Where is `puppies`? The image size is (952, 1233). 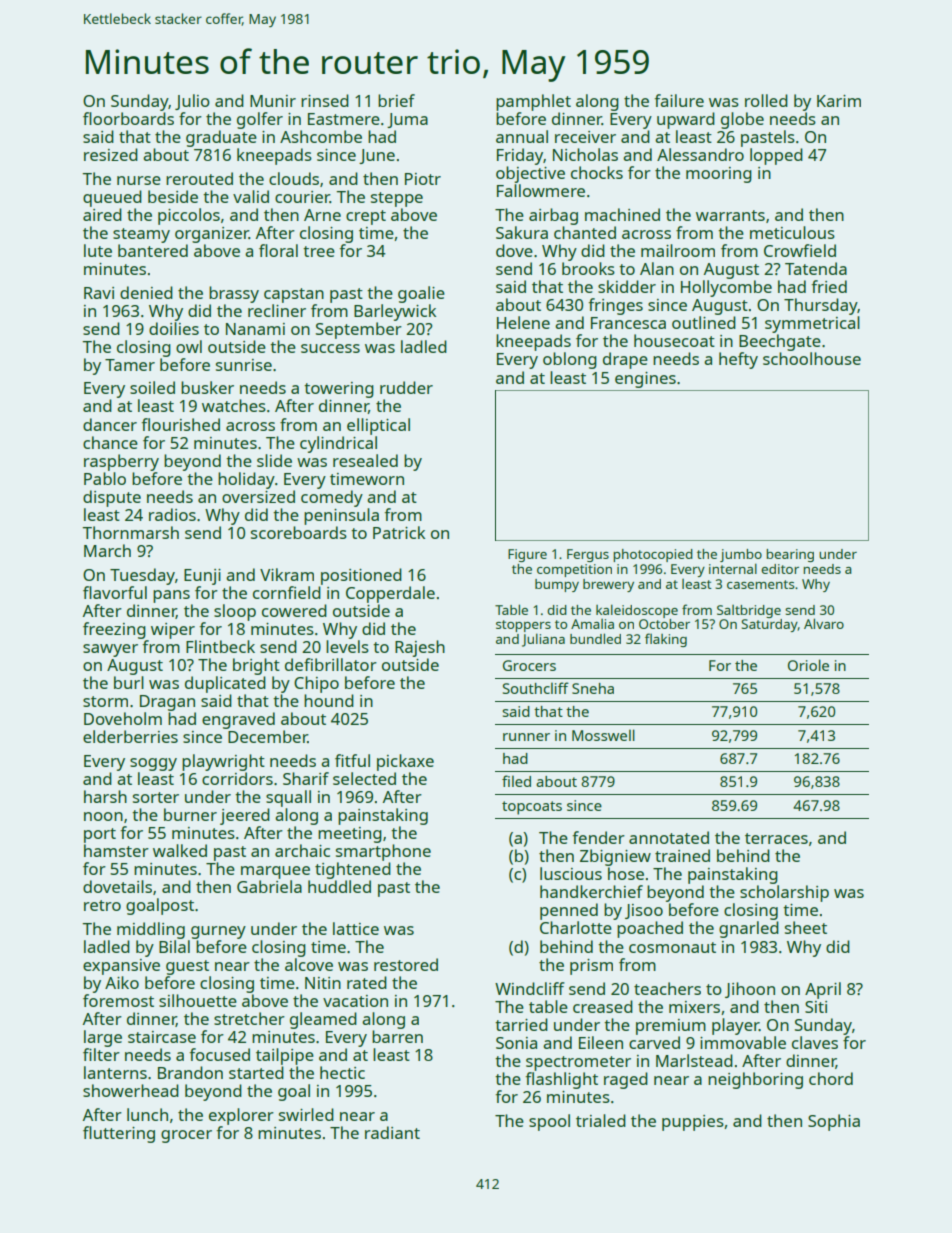 puppies is located at coordinates (693, 1123).
